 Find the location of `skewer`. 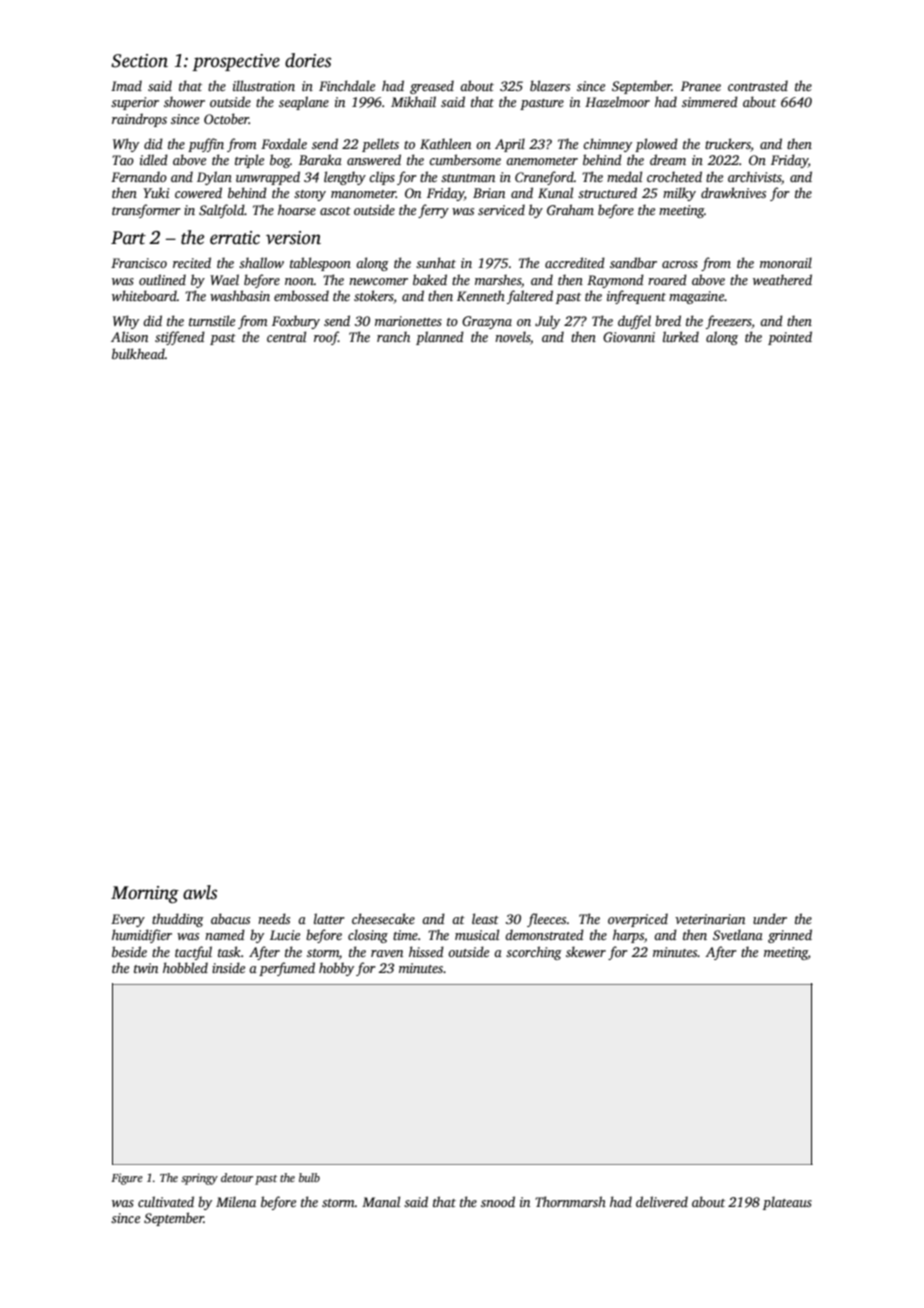

skewer is located at coordinates (586, 951).
